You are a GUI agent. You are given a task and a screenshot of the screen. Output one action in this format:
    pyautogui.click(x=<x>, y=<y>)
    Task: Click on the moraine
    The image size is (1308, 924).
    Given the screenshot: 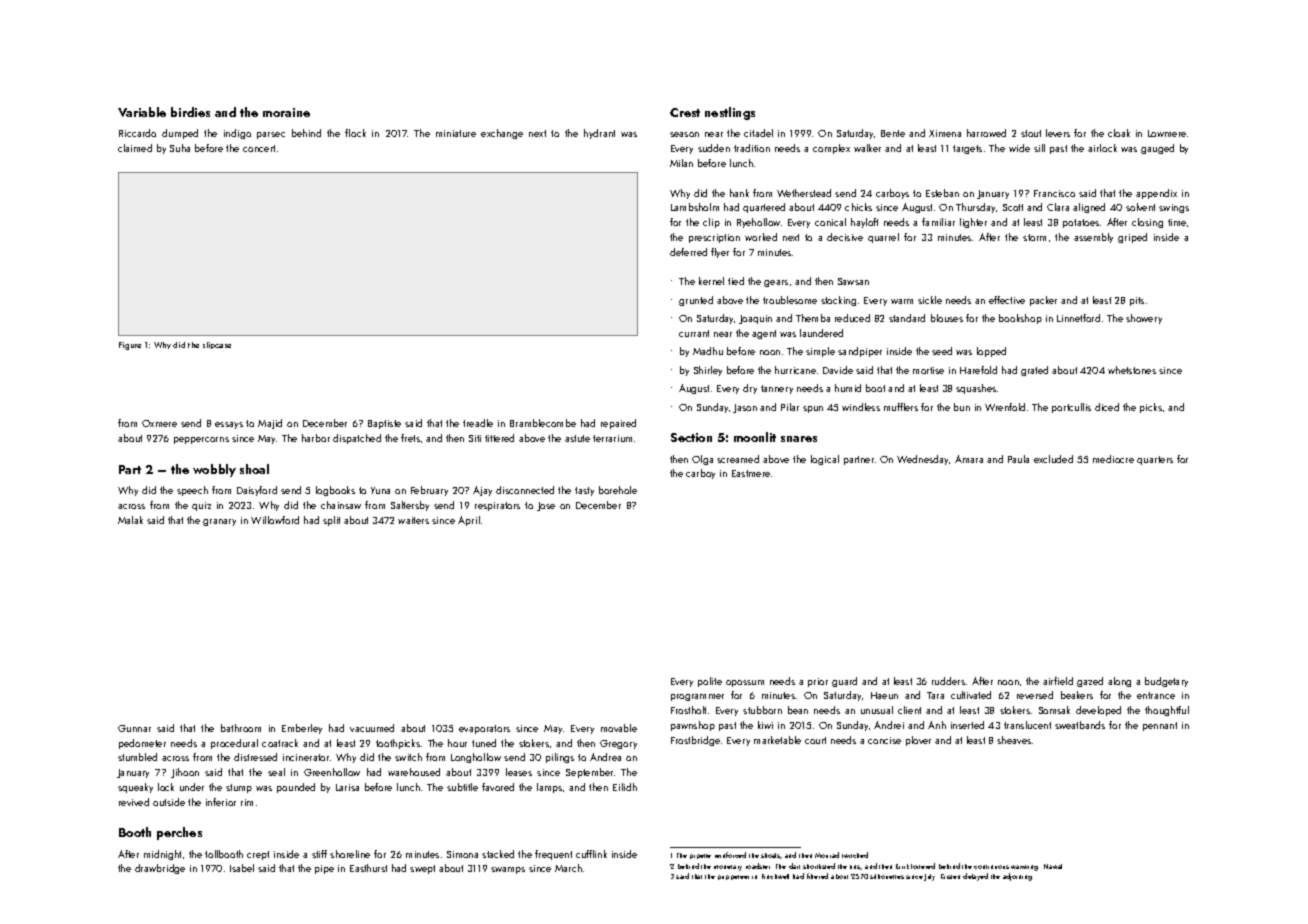 What is the action you would take?
    pyautogui.click(x=286, y=112)
